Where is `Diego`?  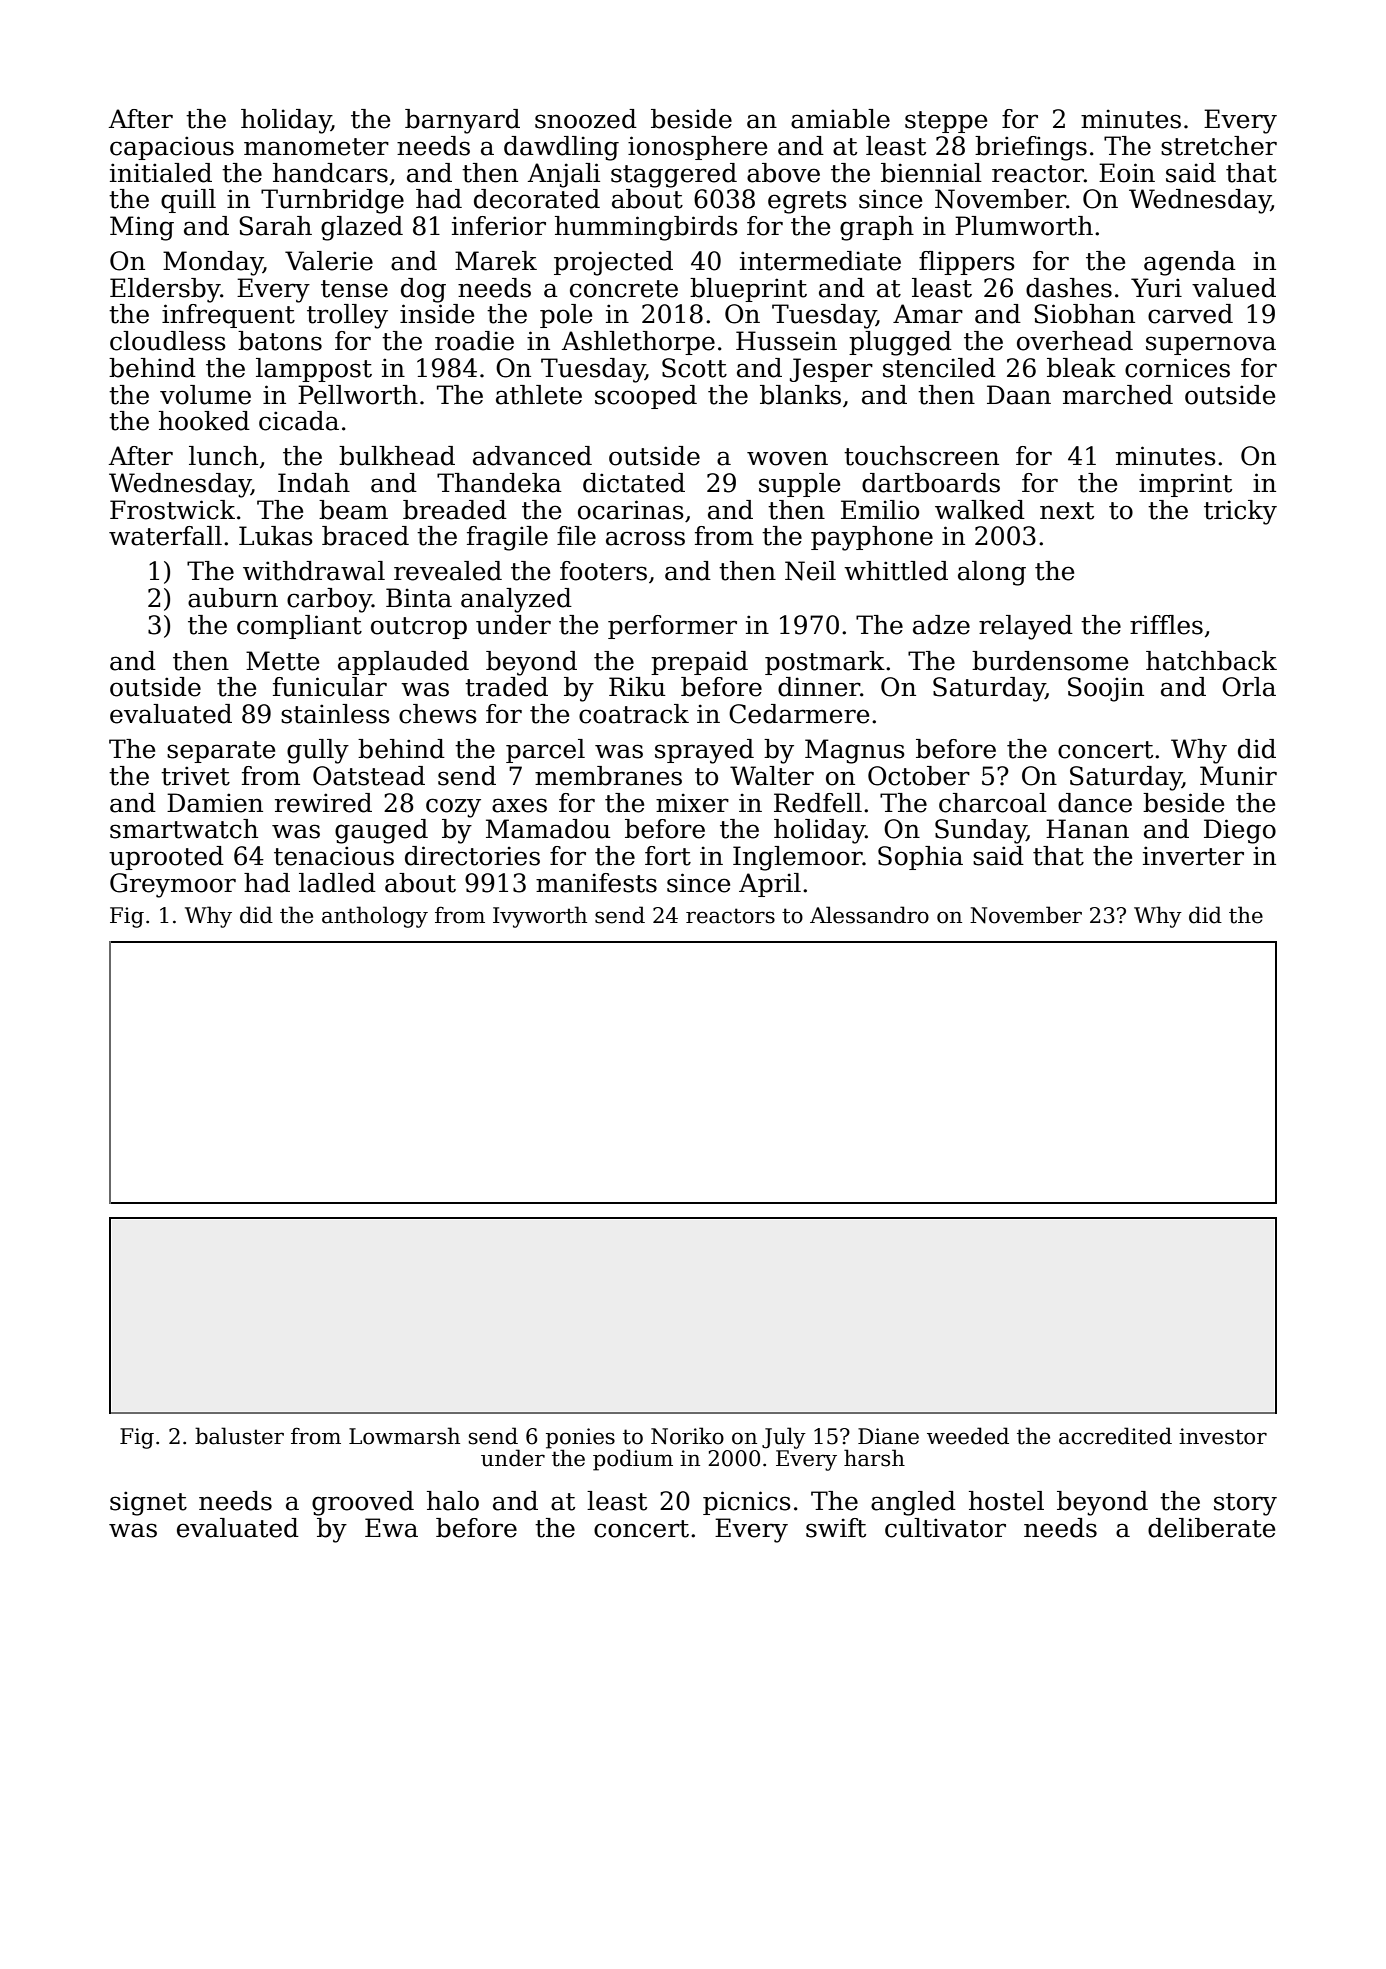
Diego is located at coordinates (1240, 831).
